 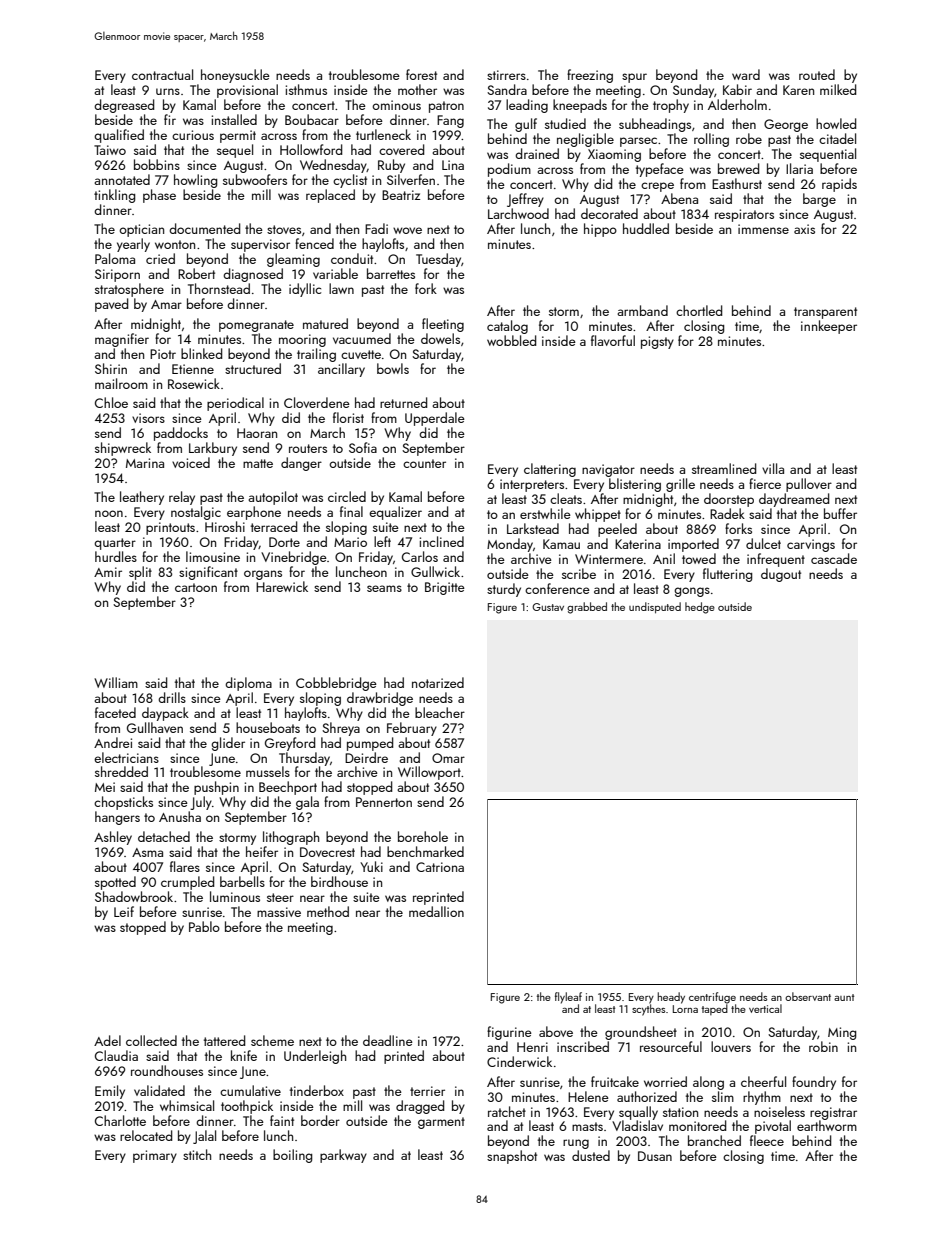 What do you see at coordinates (396, 105) in the screenshot?
I see `ominous` at bounding box center [396, 105].
